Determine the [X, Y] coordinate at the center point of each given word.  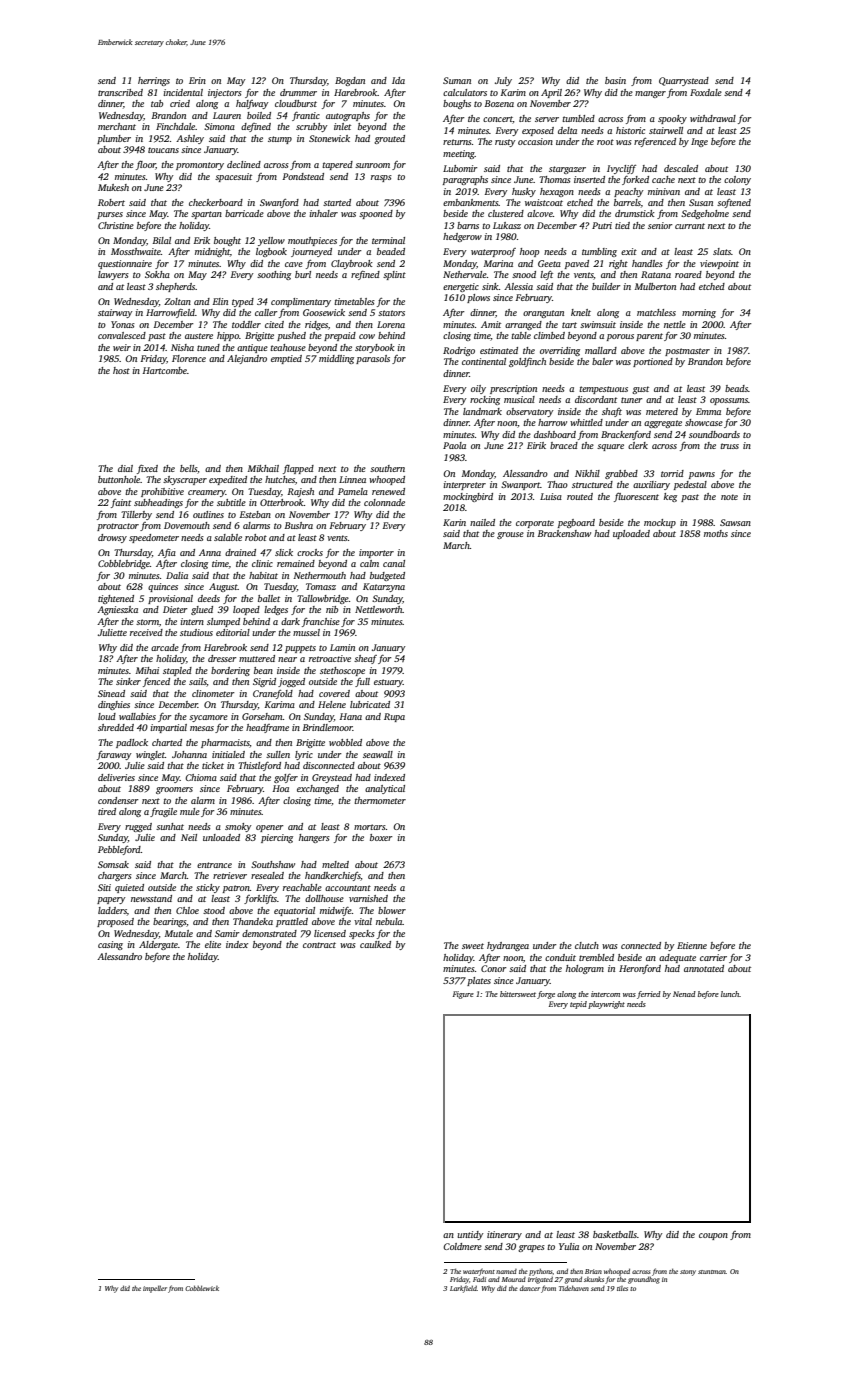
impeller [155, 1289]
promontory [200, 166]
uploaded [631, 534]
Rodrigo [459, 351]
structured [592, 484]
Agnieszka [117, 610]
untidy [470, 1235]
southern [387, 468]
